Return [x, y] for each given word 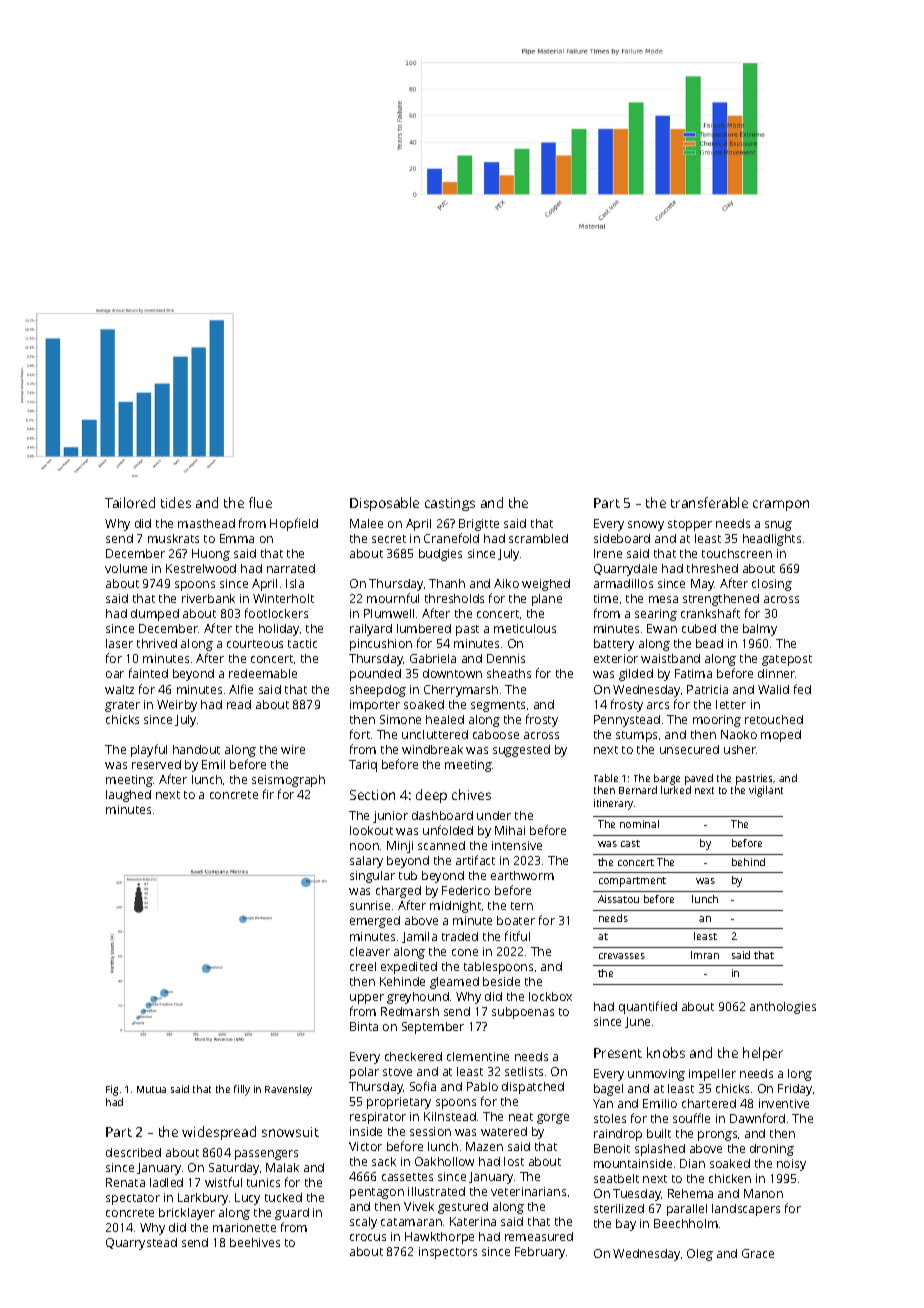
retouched [774, 719]
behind [748, 862]
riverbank [208, 598]
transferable [709, 502]
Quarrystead [141, 1244]
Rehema [690, 1193]
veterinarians [528, 1191]
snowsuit [290, 1132]
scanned [441, 845]
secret [389, 539]
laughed [128, 796]
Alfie [241, 689]
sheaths [509, 673]
